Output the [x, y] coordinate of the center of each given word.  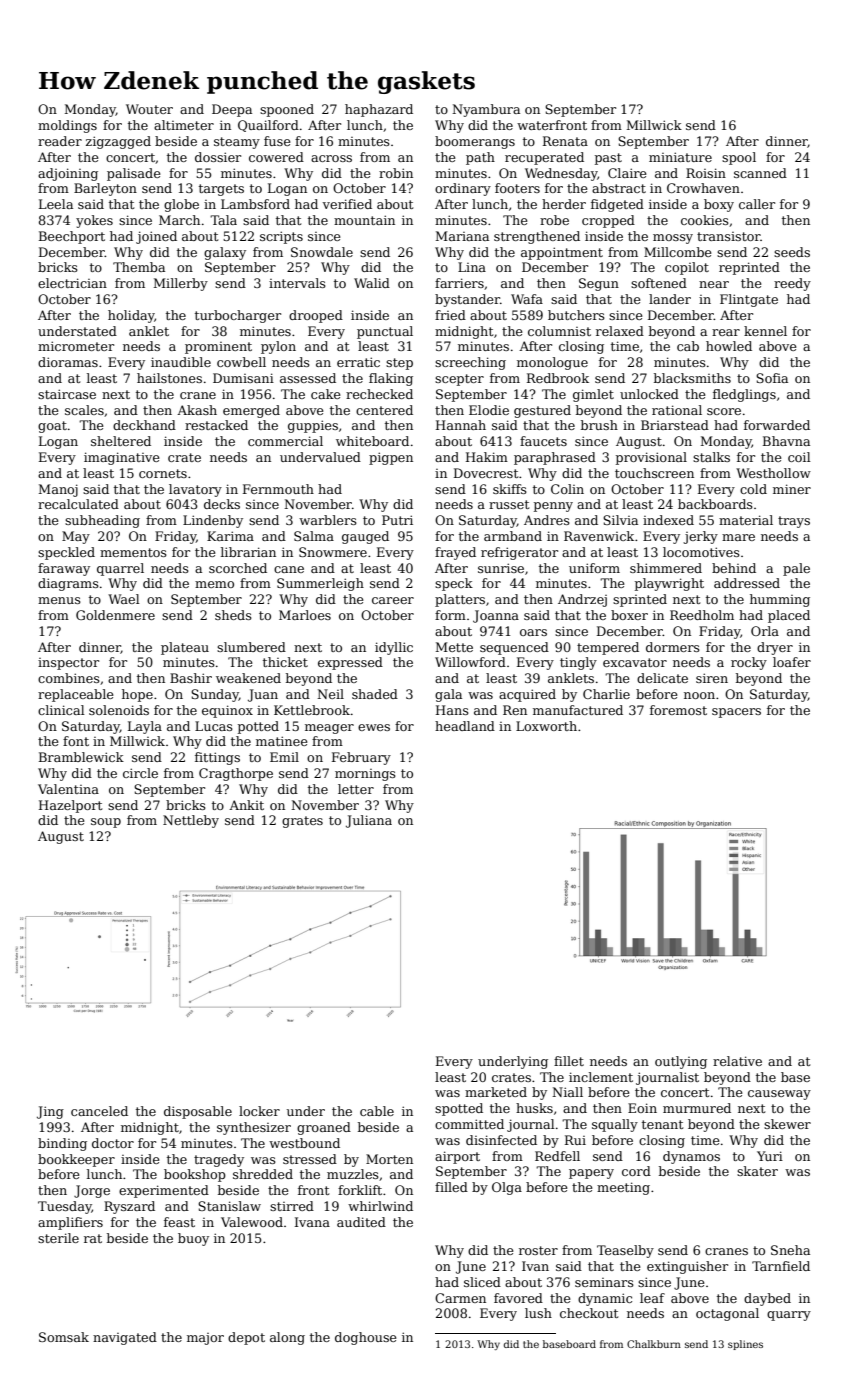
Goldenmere [115, 615]
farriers [459, 283]
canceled [99, 1111]
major [205, 1339]
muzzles [353, 1174]
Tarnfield [781, 1266]
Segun [599, 284]
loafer [792, 662]
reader [60, 141]
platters [460, 600]
